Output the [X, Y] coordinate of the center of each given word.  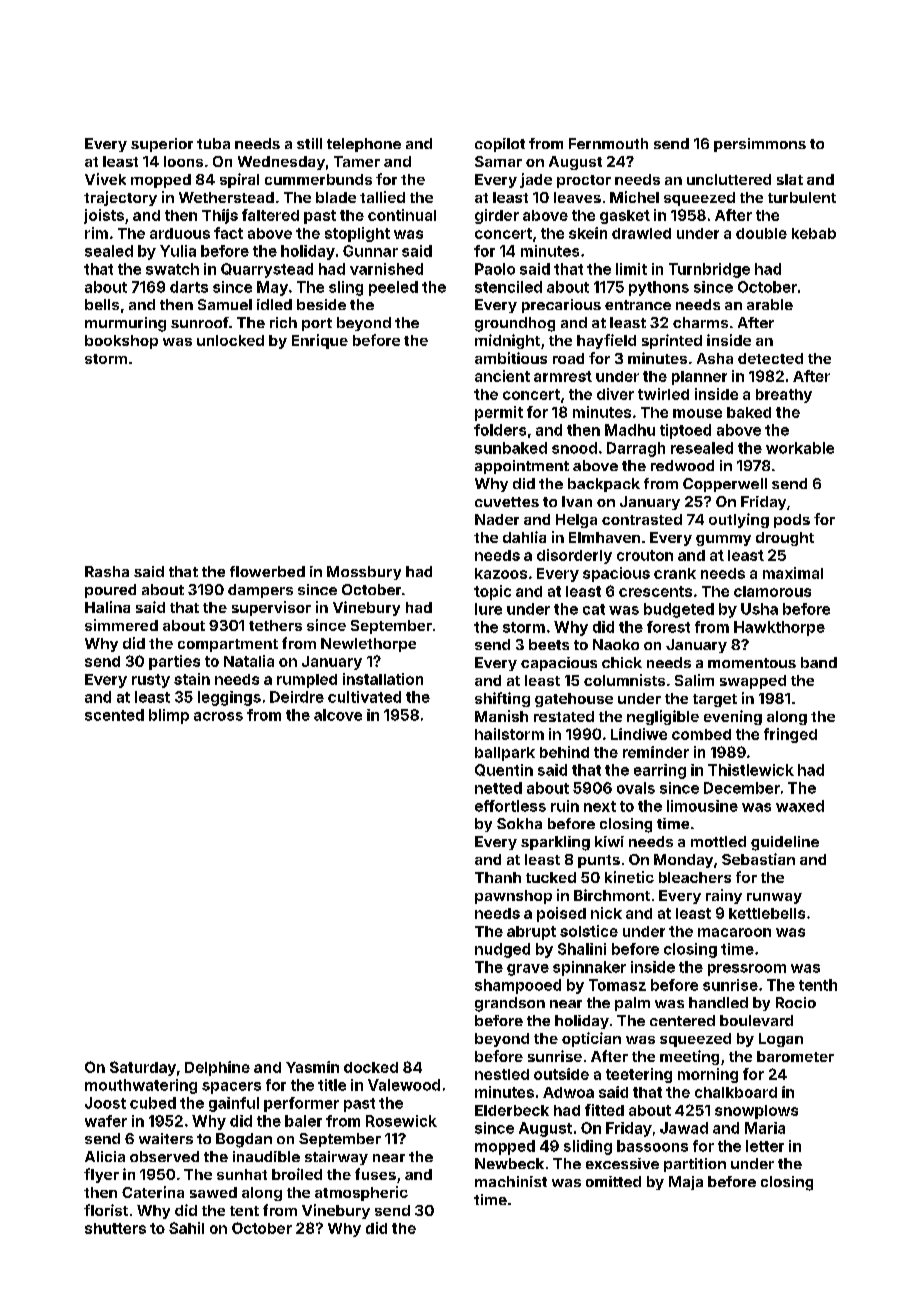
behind [564, 752]
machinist [511, 1181]
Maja [686, 1183]
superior [162, 145]
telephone [364, 145]
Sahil [186, 1228]
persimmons [760, 145]
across [218, 716]
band [819, 662]
